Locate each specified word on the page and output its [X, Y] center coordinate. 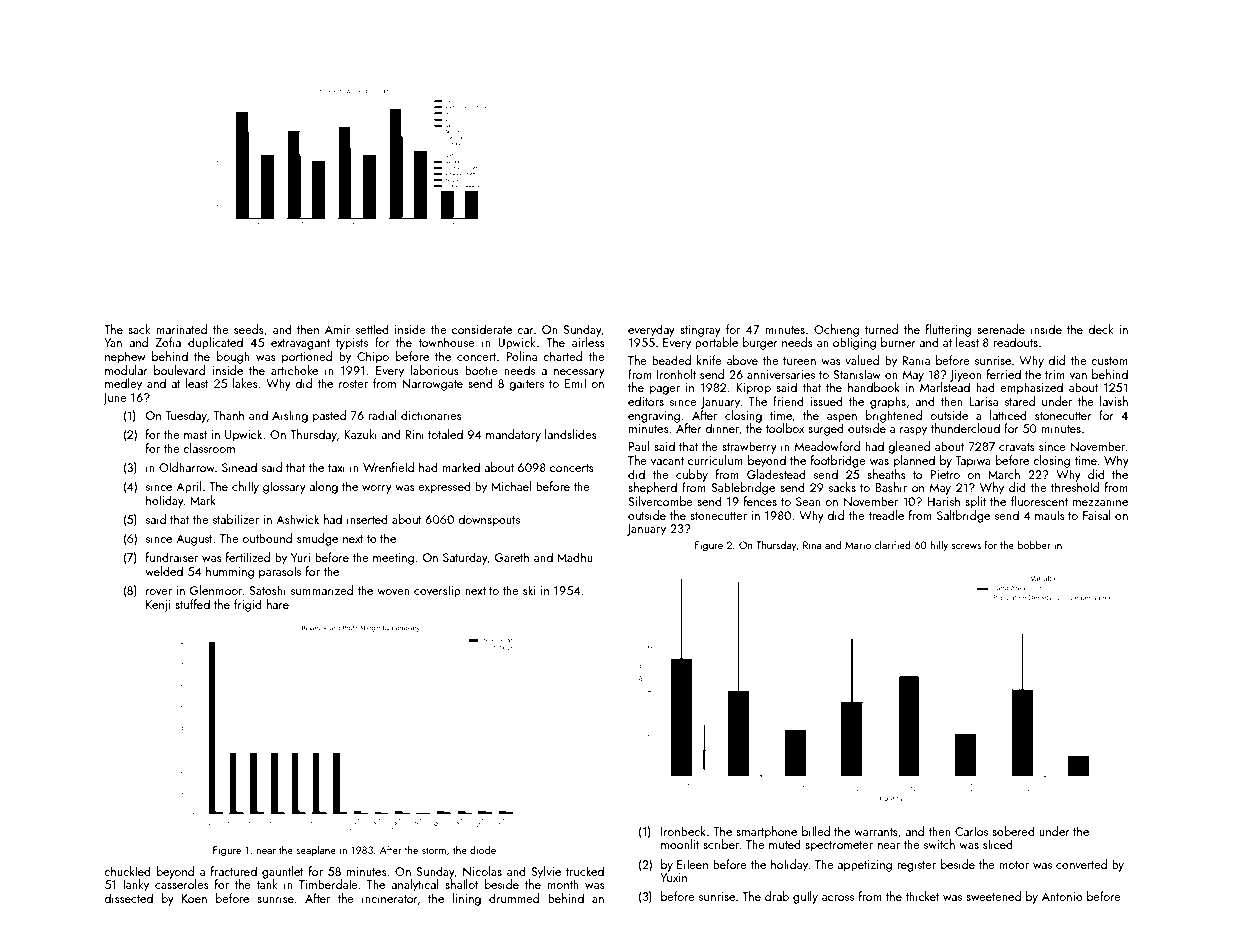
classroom [209, 448]
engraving [654, 417]
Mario [858, 545]
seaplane [316, 851]
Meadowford [827, 446]
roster [353, 384]
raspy [913, 431]
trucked [585, 871]
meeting [393, 559]
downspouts [489, 520]
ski [529, 590]
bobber [1034, 545]
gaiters [526, 385]
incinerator [390, 898]
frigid [248, 605]
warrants [876, 832]
